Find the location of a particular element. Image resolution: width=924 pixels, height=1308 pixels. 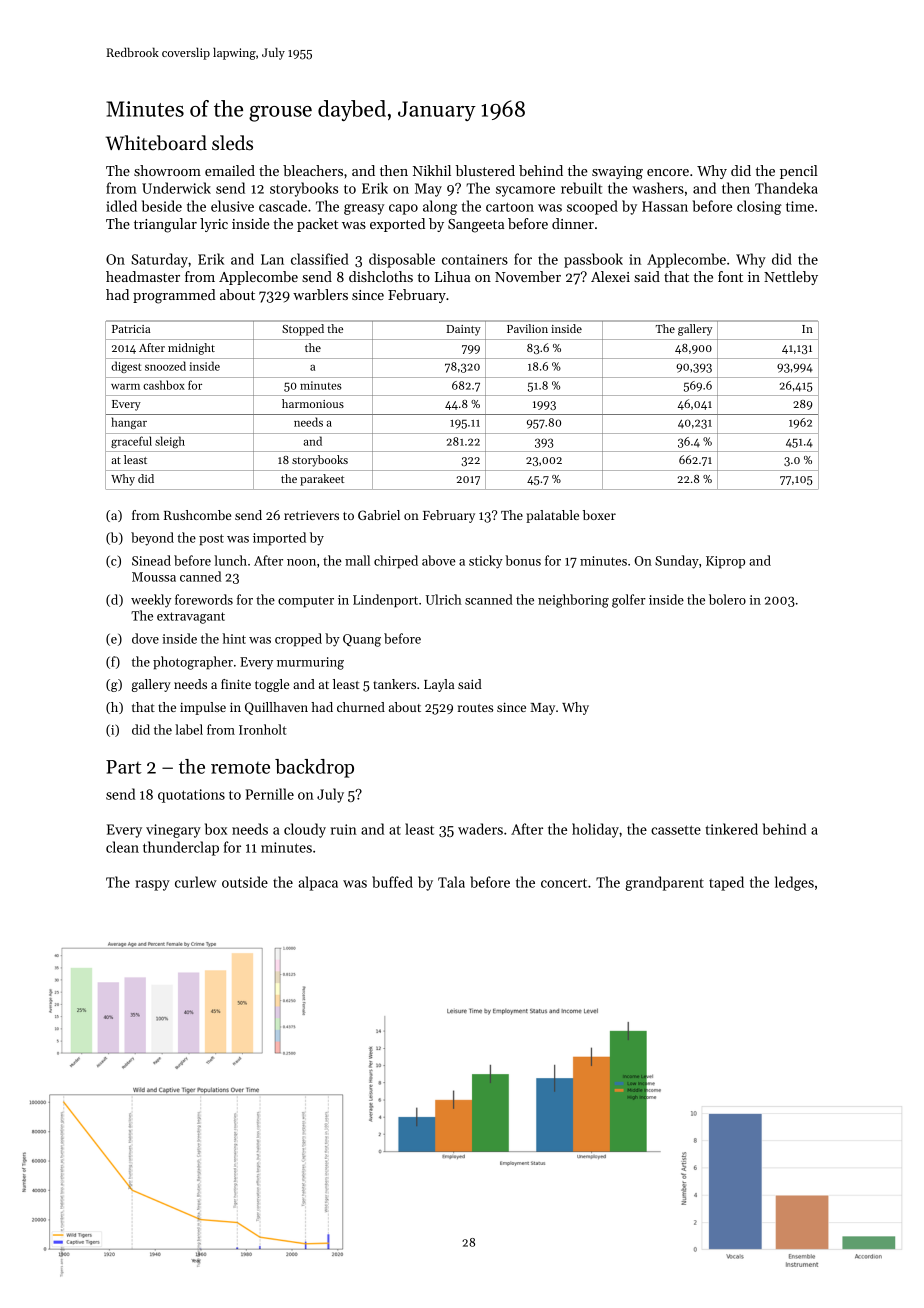

Whiteboard is located at coordinates (156, 143).
